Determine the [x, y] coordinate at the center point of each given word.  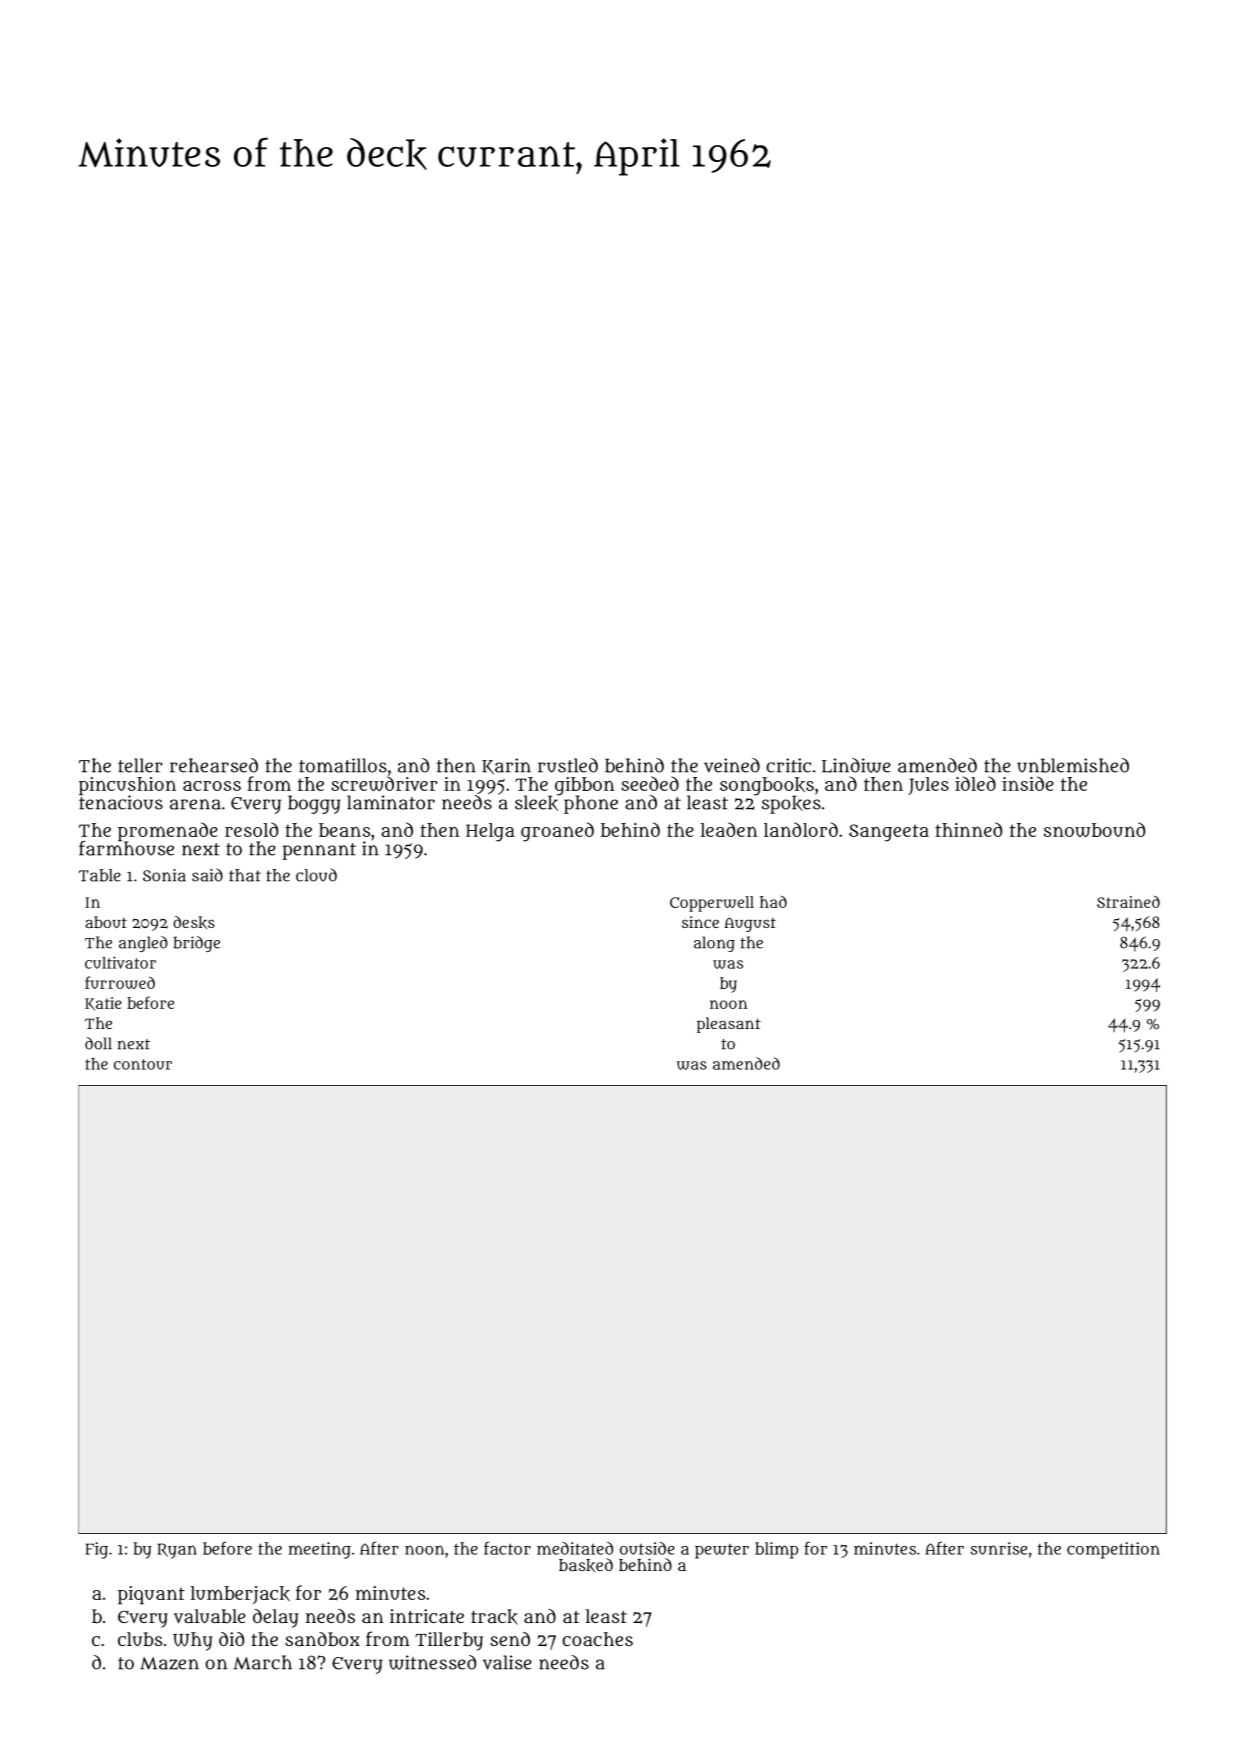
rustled [568, 765]
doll [98, 1043]
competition [1113, 1550]
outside [647, 1548]
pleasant [729, 1025]
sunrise [999, 1548]
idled [975, 783]
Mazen [169, 1663]
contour [143, 1064]
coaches [597, 1639]
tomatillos [343, 765]
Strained [1128, 902]
